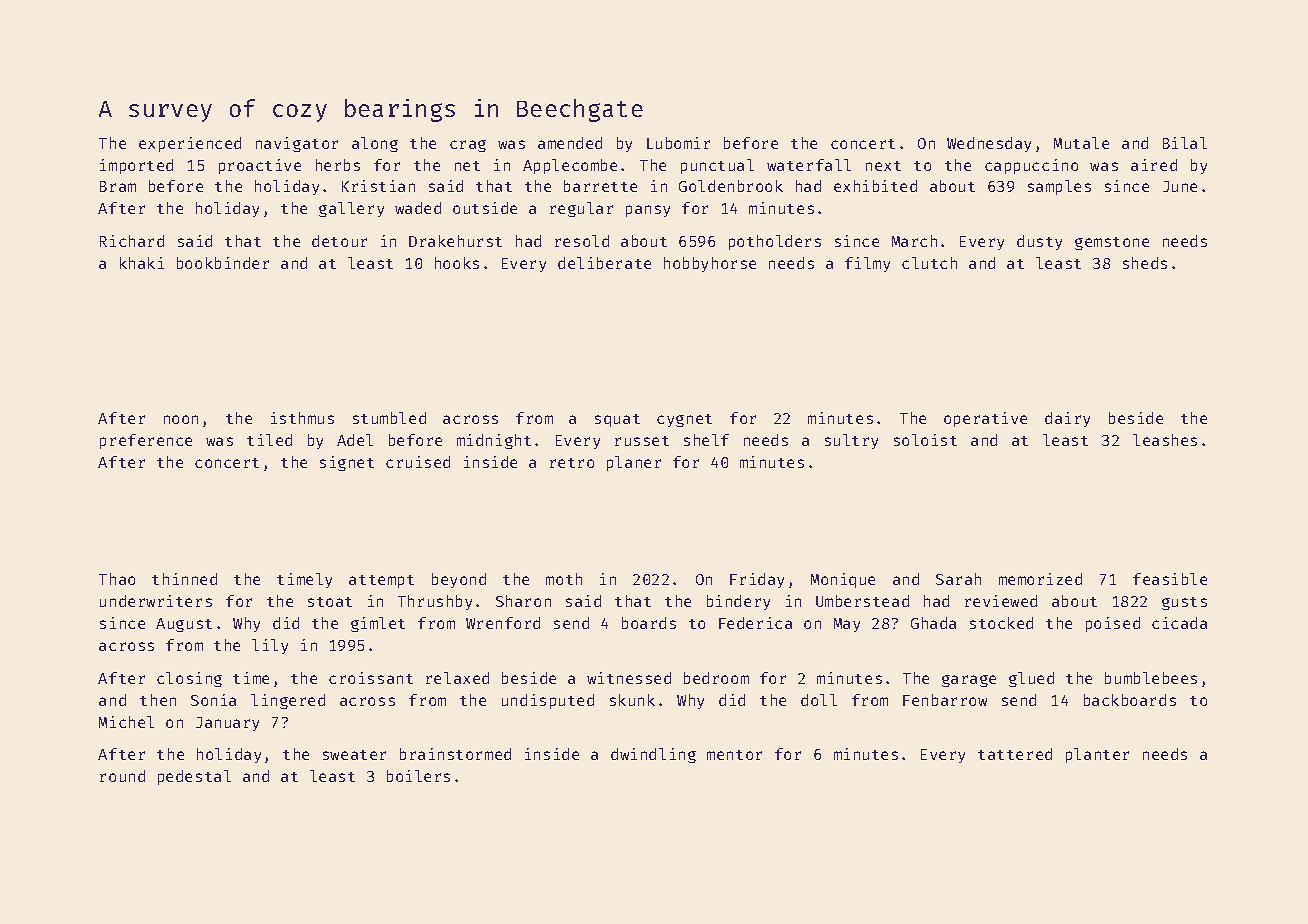 This screenshot has height=924, width=1308. Describe the element at coordinates (1113, 624) in the screenshot. I see `poised` at that location.
